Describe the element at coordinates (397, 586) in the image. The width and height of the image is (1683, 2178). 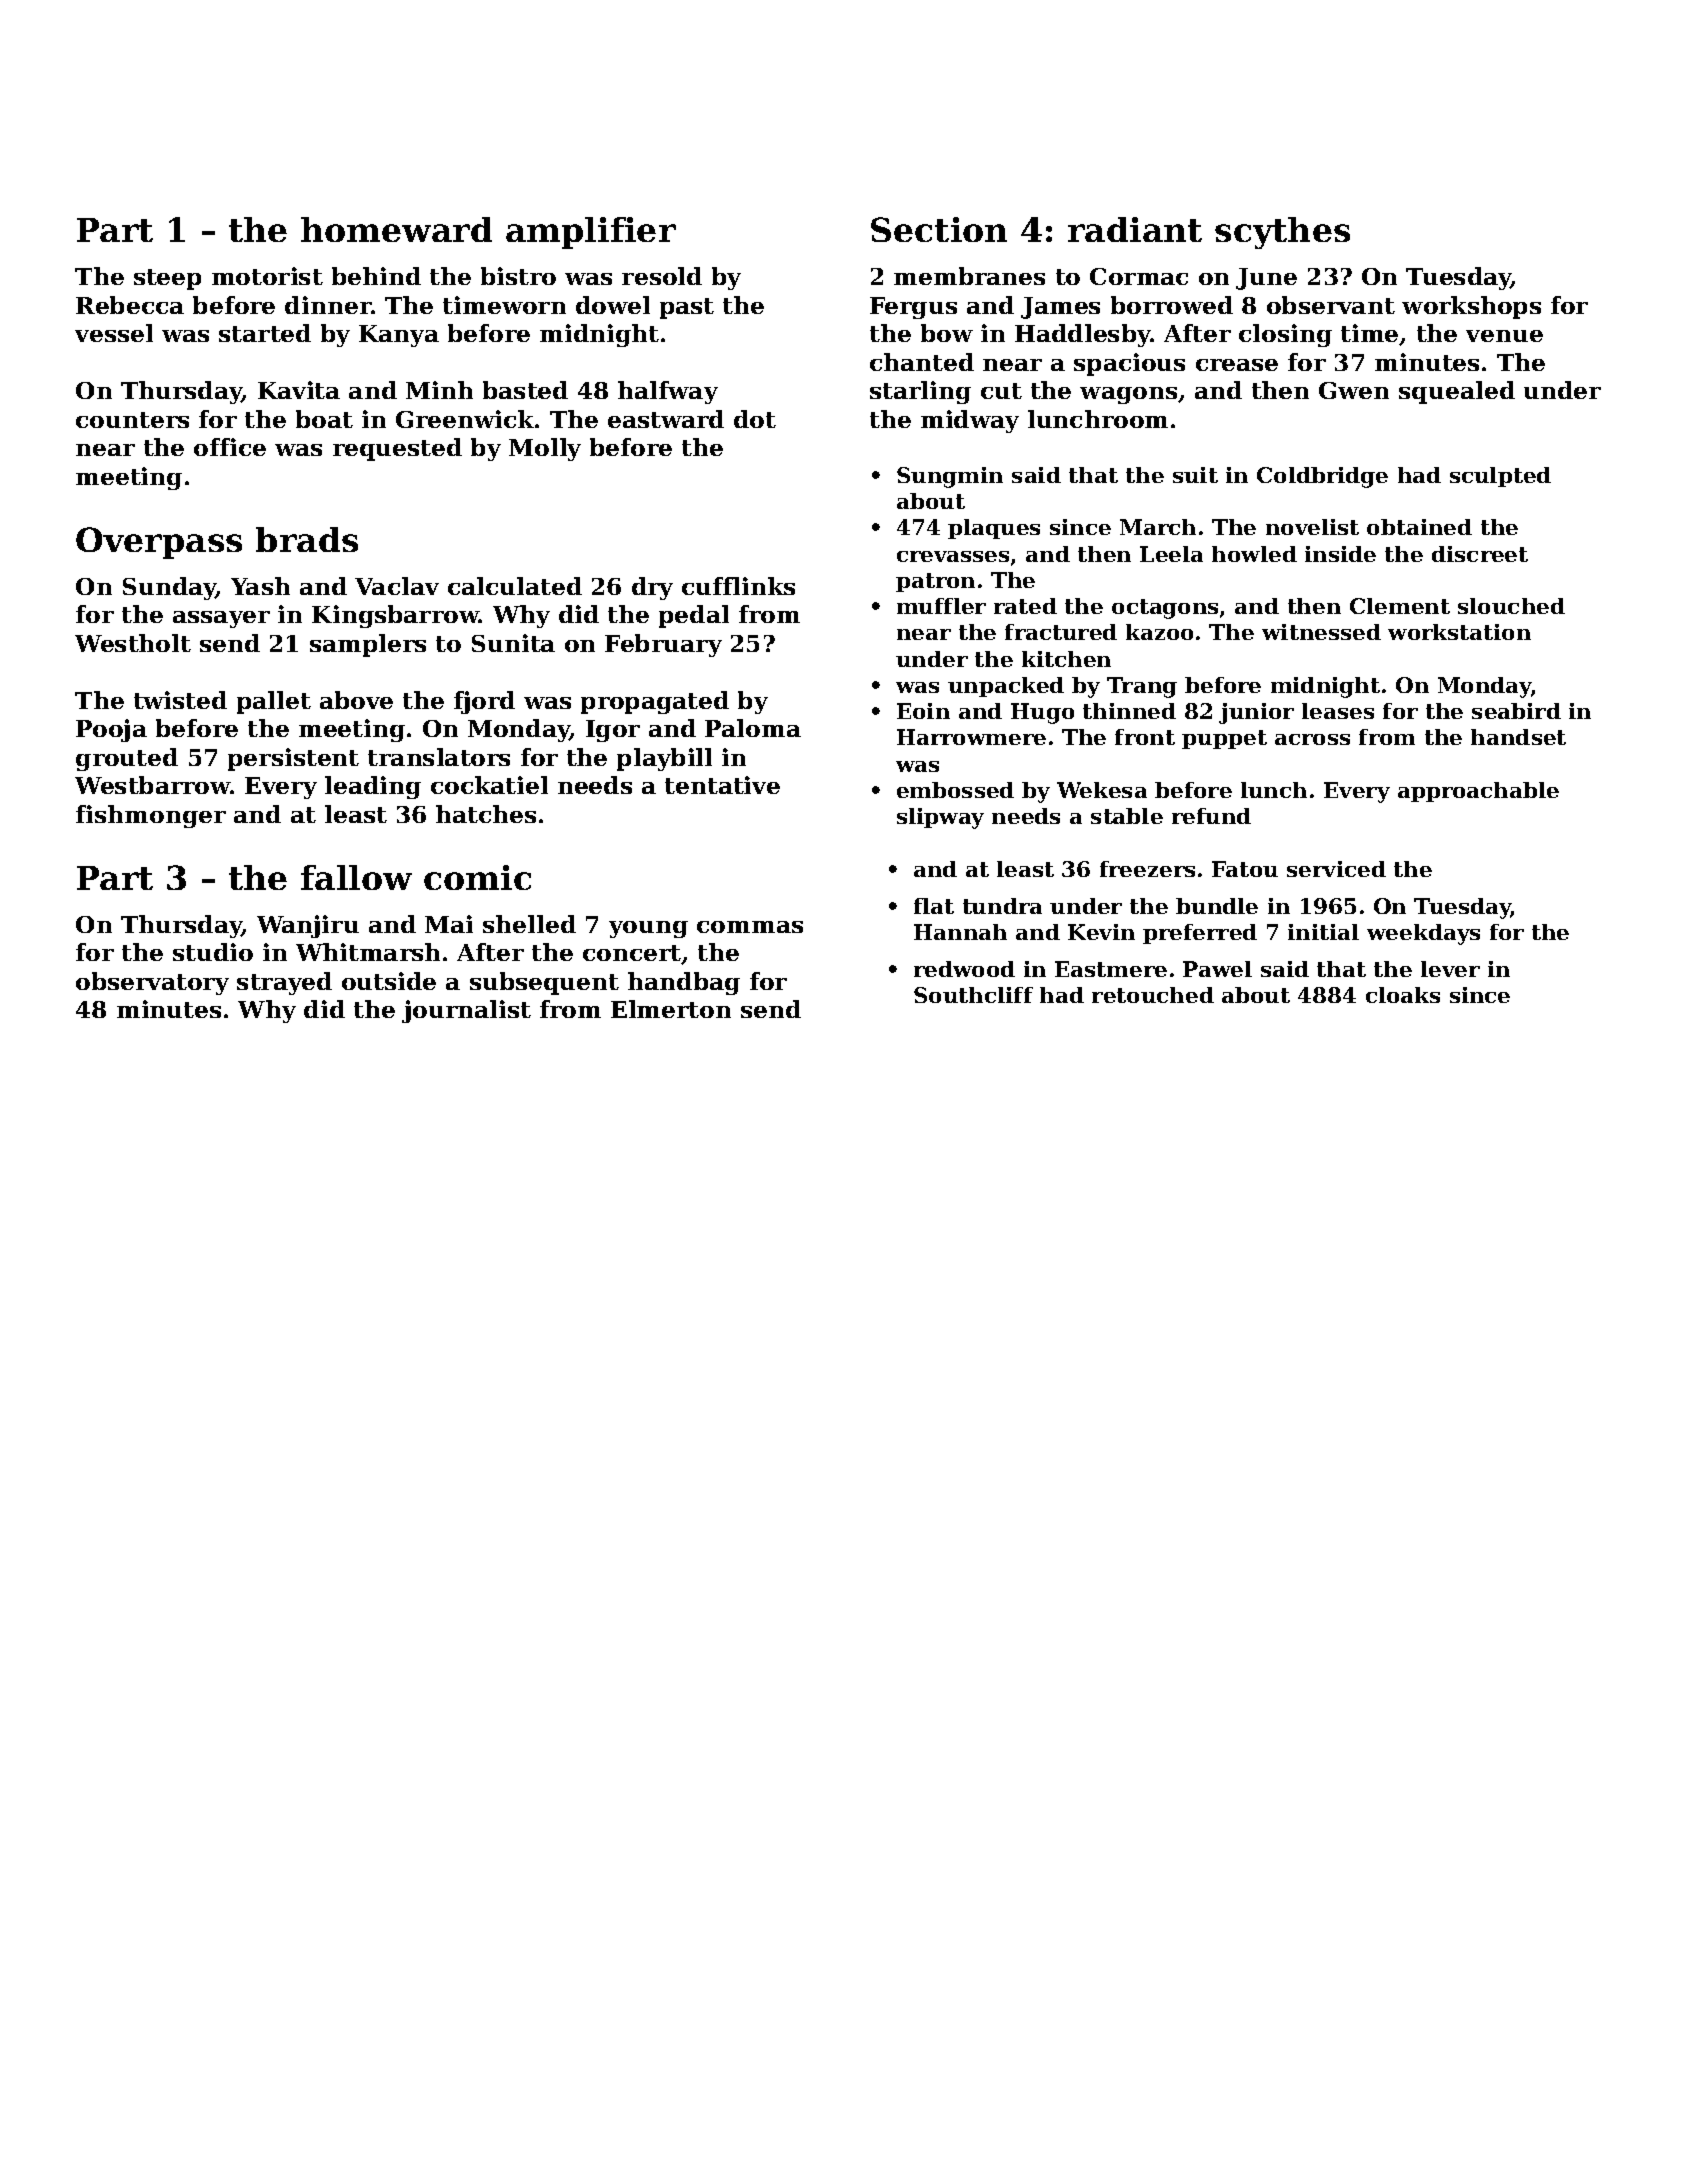
I see `Vaclav` at that location.
